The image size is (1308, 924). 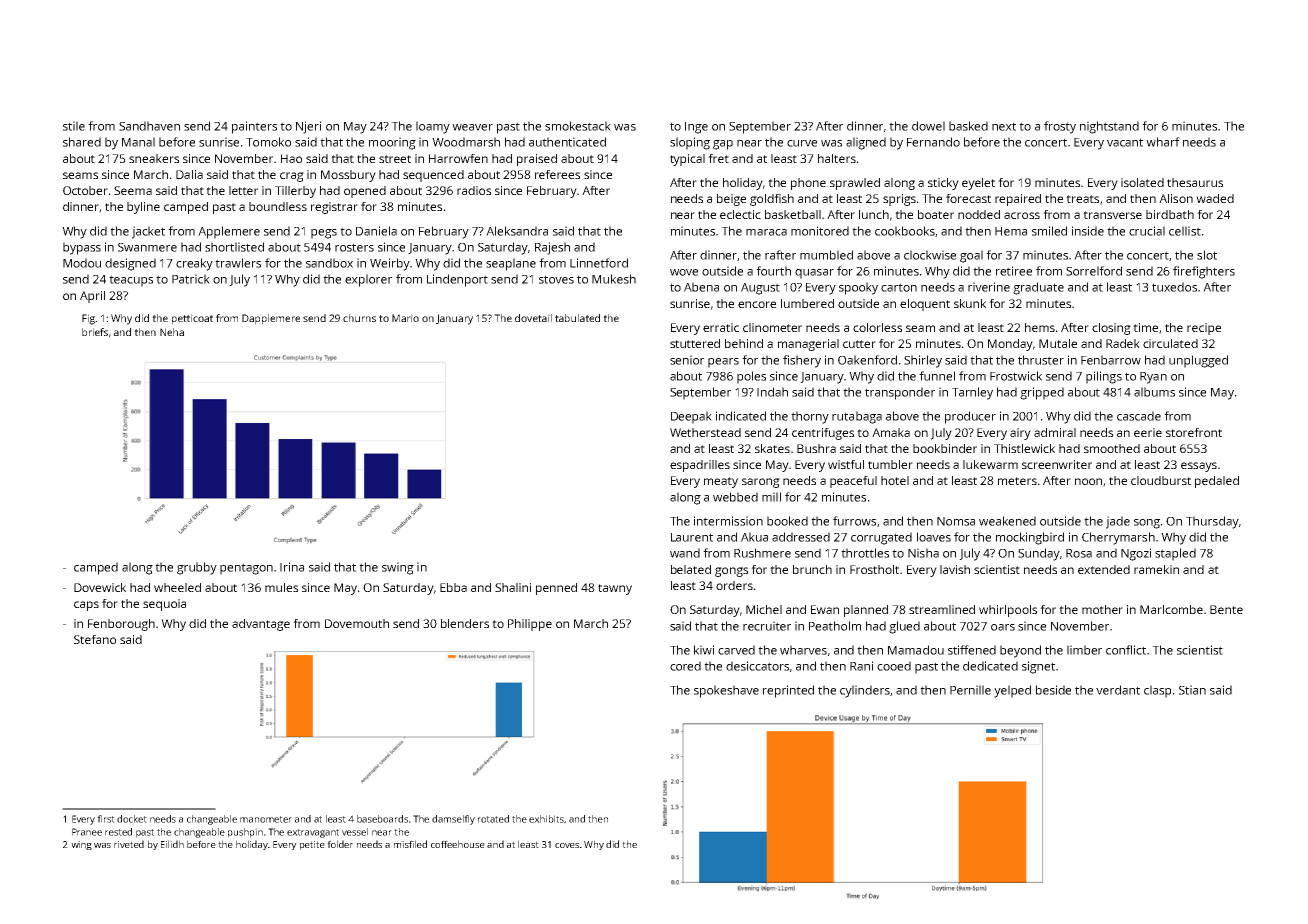 What do you see at coordinates (172, 844) in the image?
I see `Eilidh` at bounding box center [172, 844].
